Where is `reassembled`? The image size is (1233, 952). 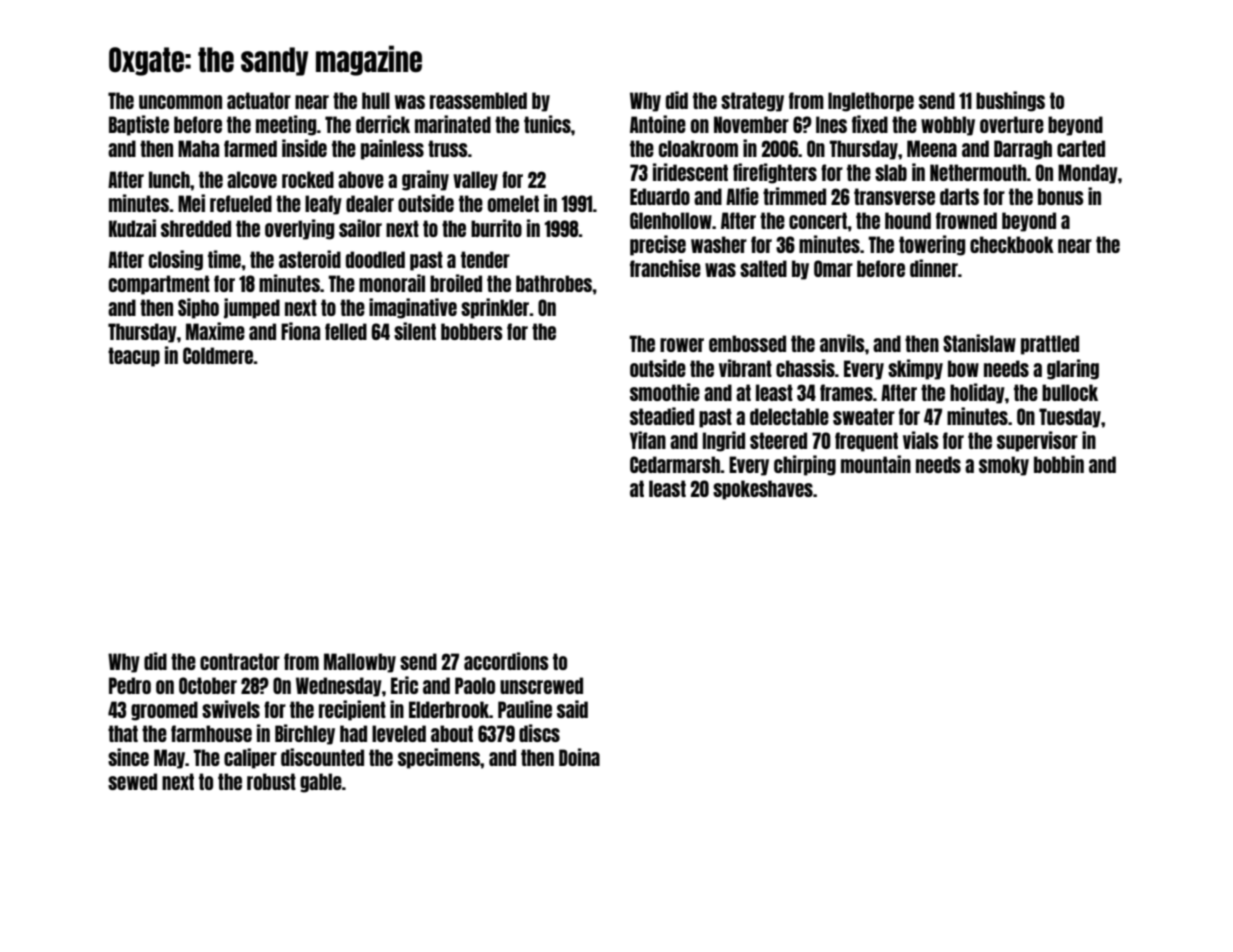 reassembled is located at coordinates (478, 100).
